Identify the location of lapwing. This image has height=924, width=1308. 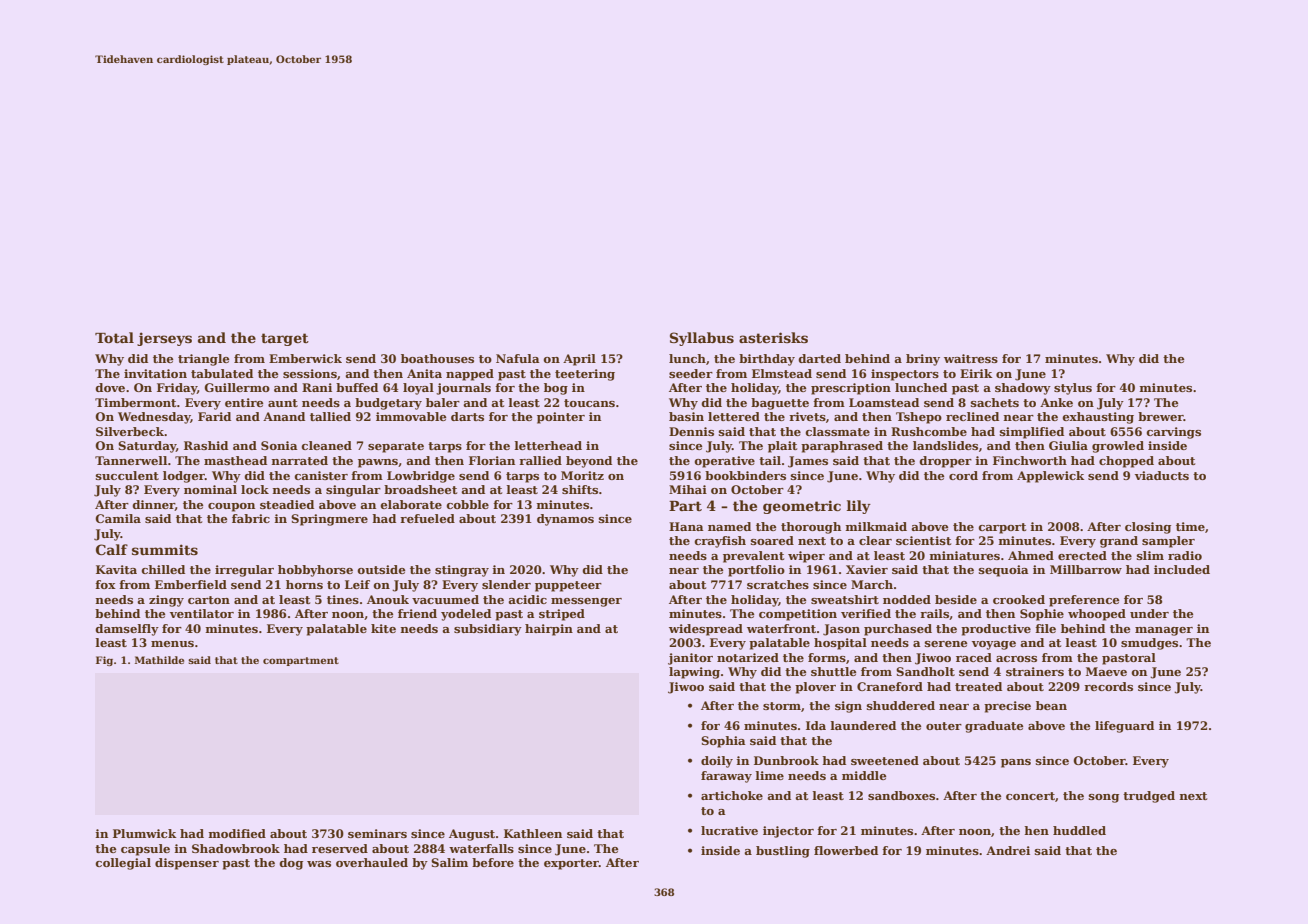
(694, 673).
